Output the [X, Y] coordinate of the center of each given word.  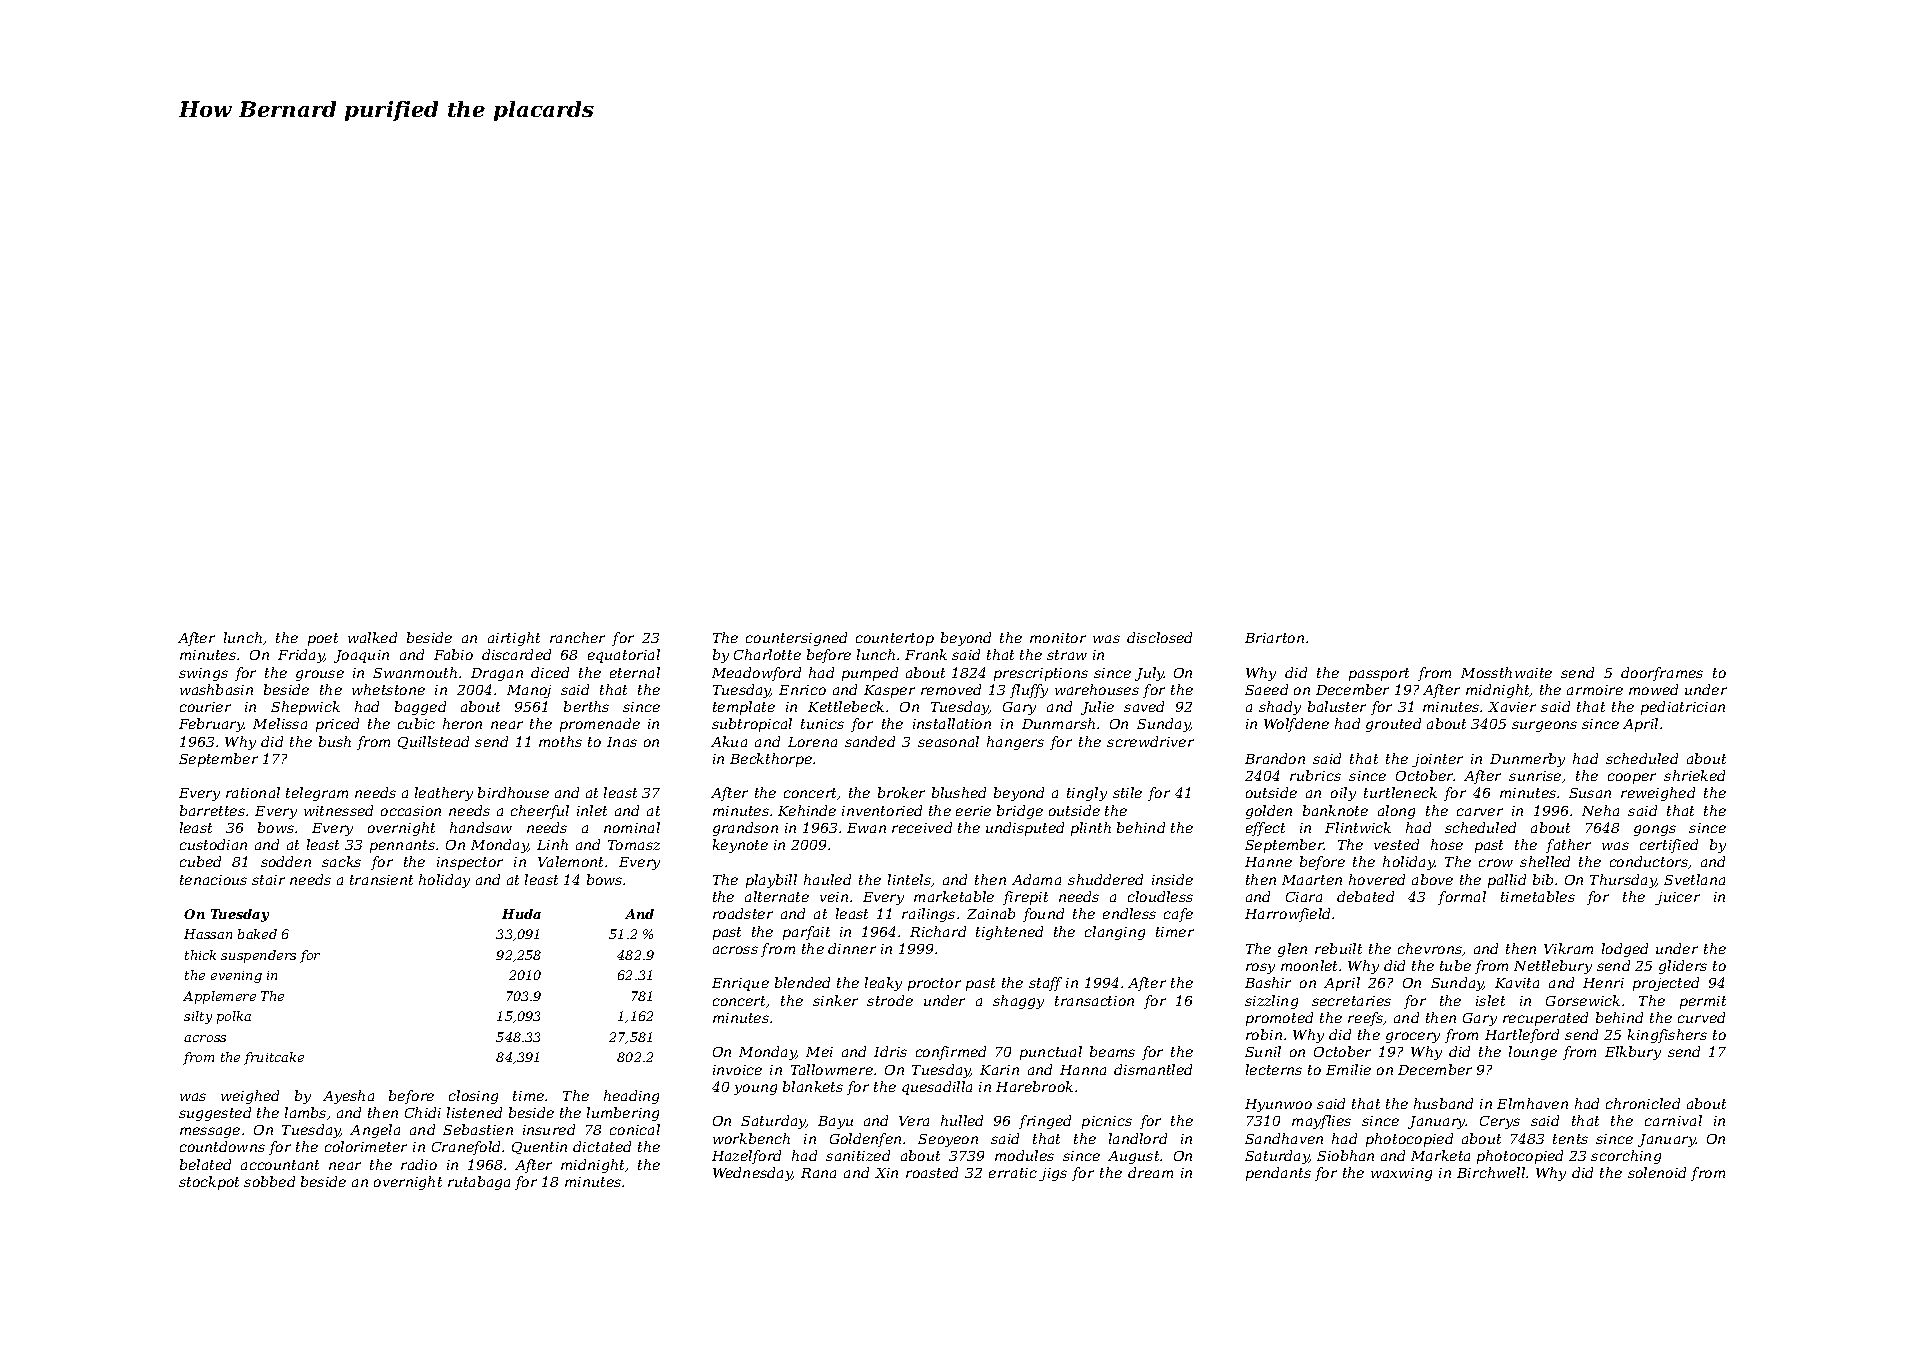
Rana [818, 1173]
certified [1669, 846]
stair [268, 880]
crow [1496, 863]
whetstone [388, 689]
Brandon [1275, 758]
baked [257, 934]
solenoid [1657, 1172]
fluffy [1029, 691]
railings [928, 915]
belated [205, 1164]
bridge [1020, 812]
